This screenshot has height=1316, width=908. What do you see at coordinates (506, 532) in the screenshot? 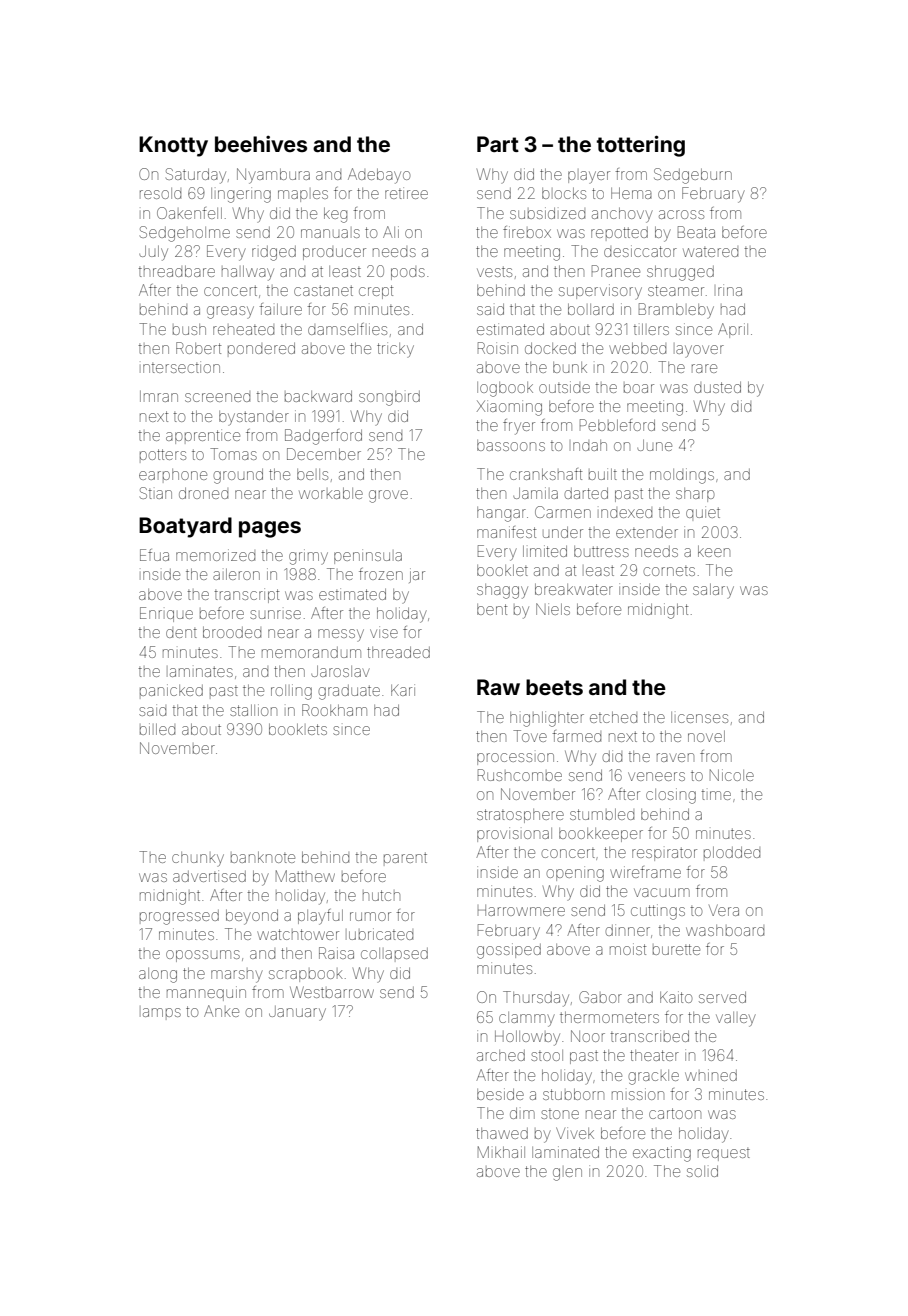
I see `manifest` at bounding box center [506, 532].
